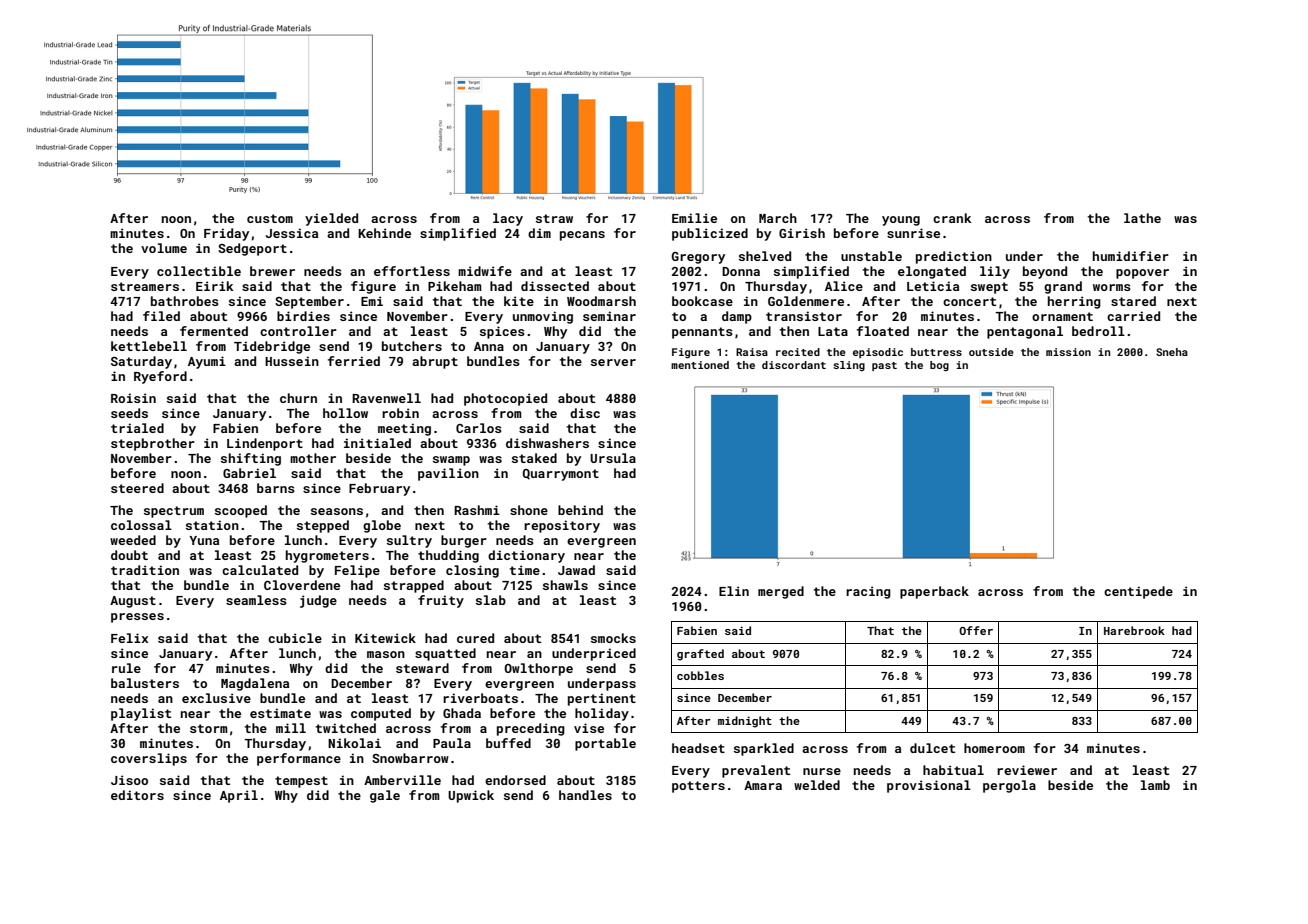 The width and height of the screenshot is (1308, 924). Describe the element at coordinates (164, 248) in the screenshot. I see `volume` at that location.
